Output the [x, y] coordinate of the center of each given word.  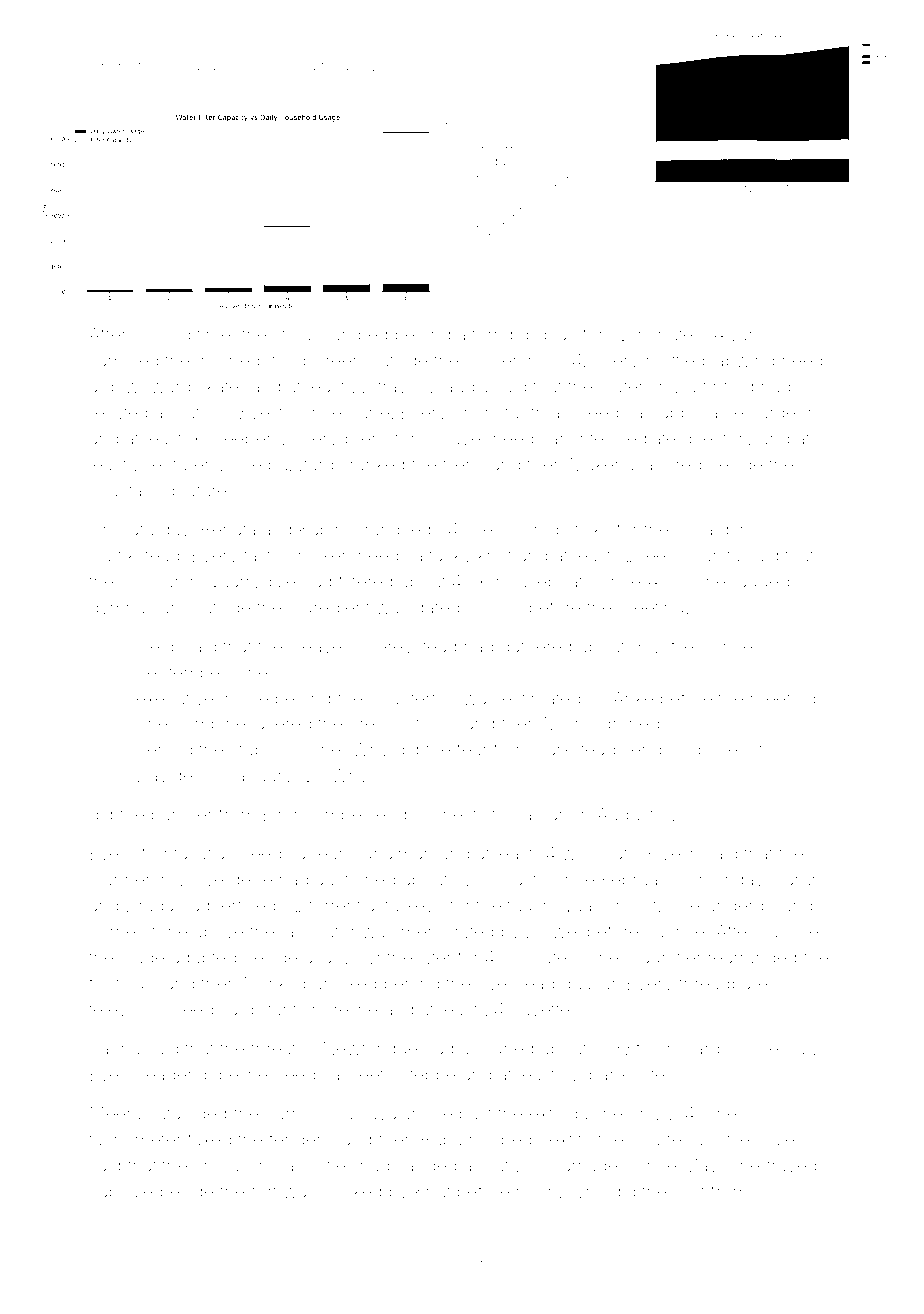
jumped [357, 336]
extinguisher [579, 1115]
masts [522, 880]
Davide [165, 775]
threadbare [723, 983]
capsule [121, 1194]
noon [536, 1192]
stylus [297, 337]
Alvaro [739, 334]
